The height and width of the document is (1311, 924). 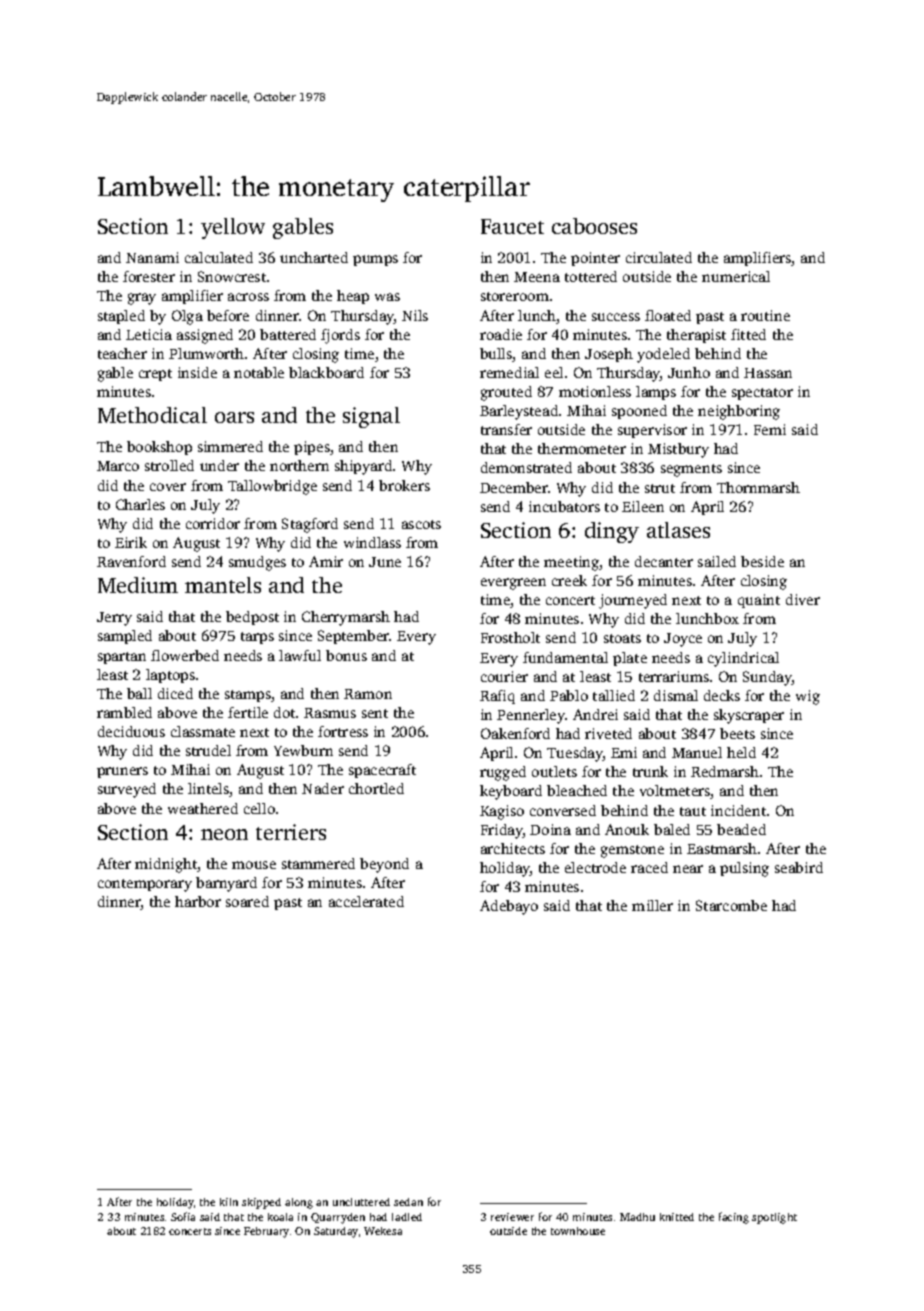 What do you see at coordinates (509, 907) in the document?
I see `Adebayo` at bounding box center [509, 907].
